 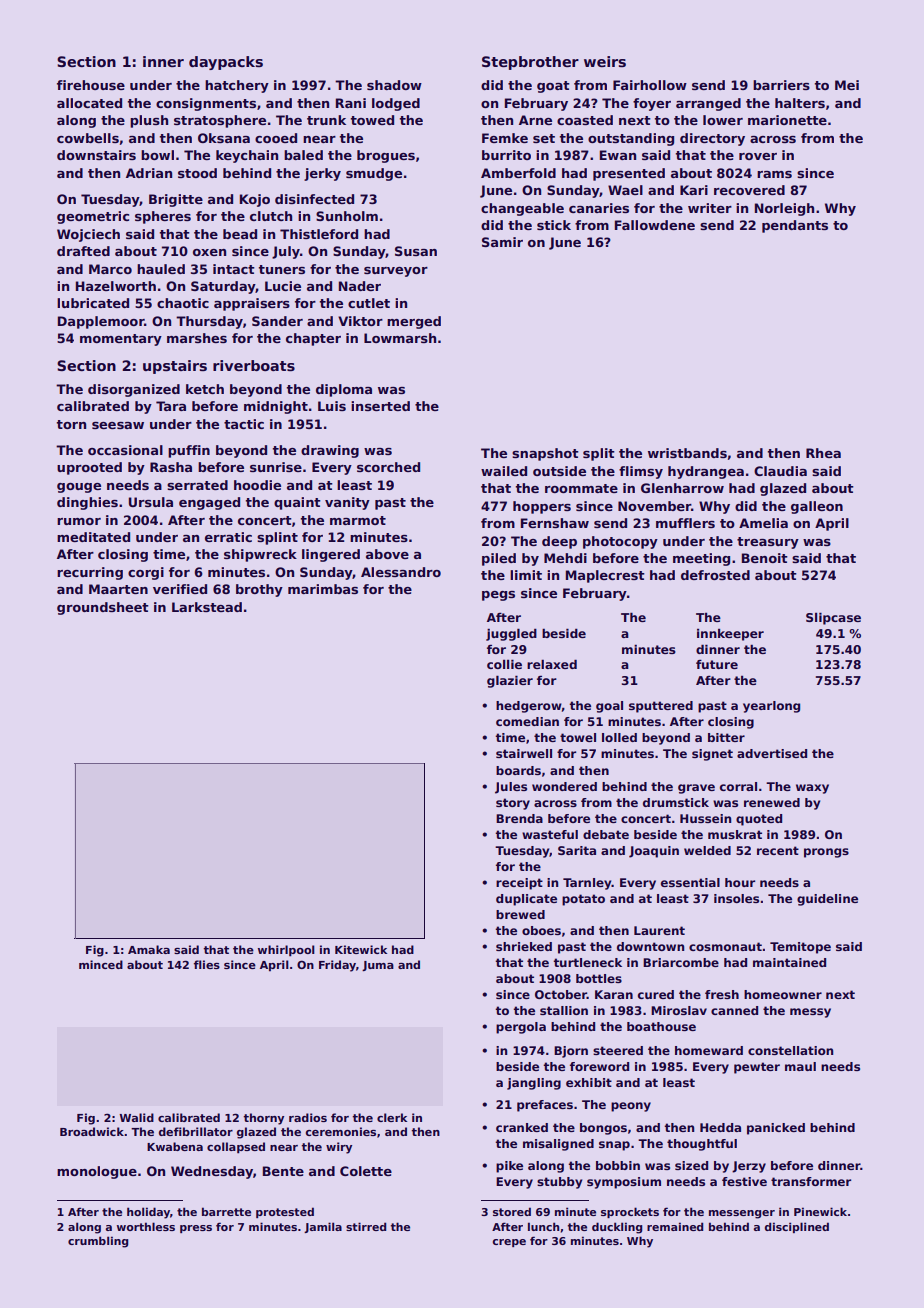 I want to click on minced, so click(x=101, y=964).
